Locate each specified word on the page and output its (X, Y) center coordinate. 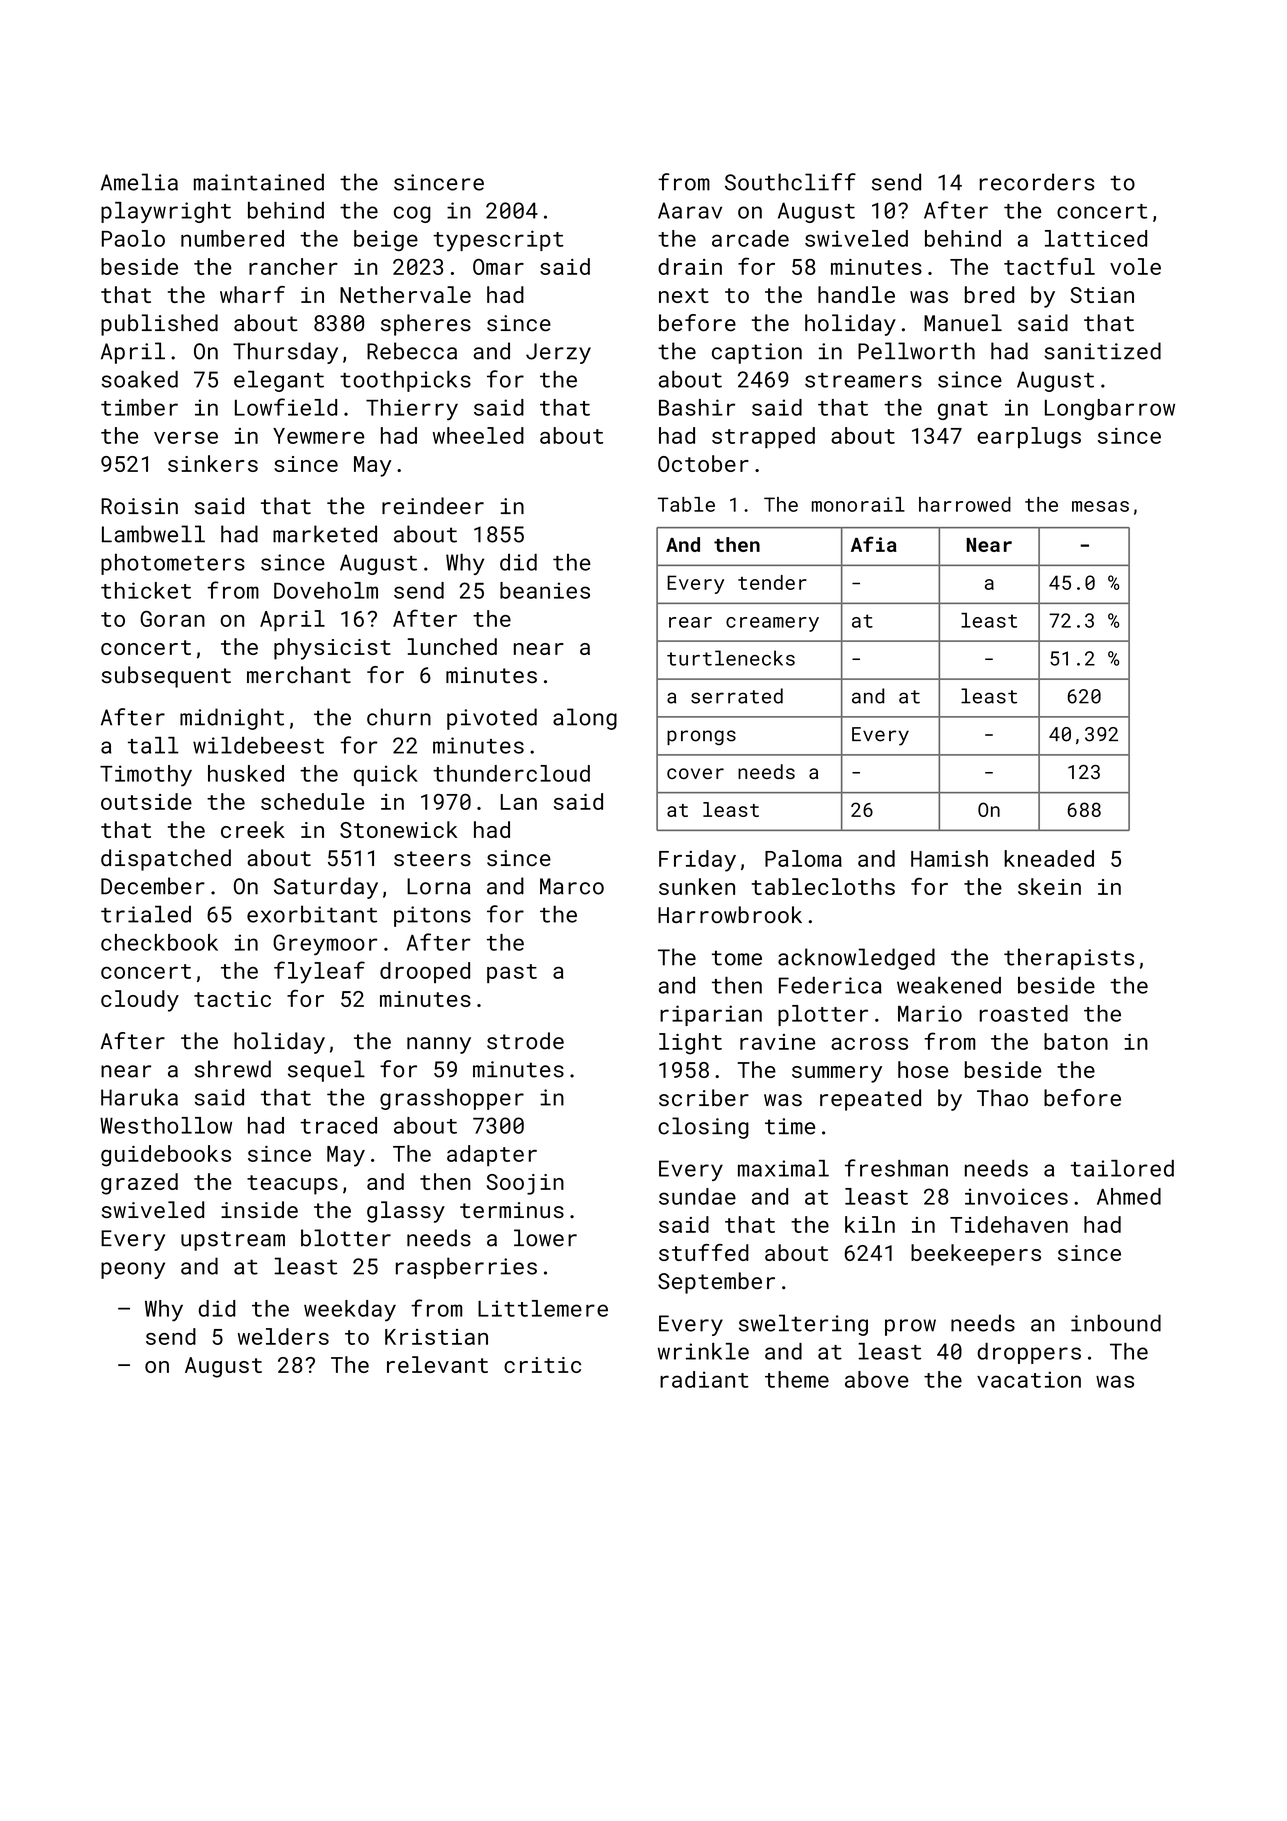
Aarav (690, 210)
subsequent (166, 677)
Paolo (133, 238)
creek (253, 829)
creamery (772, 624)
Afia (874, 544)
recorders (1037, 182)
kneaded (1049, 858)
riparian (711, 1015)
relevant (437, 1364)
